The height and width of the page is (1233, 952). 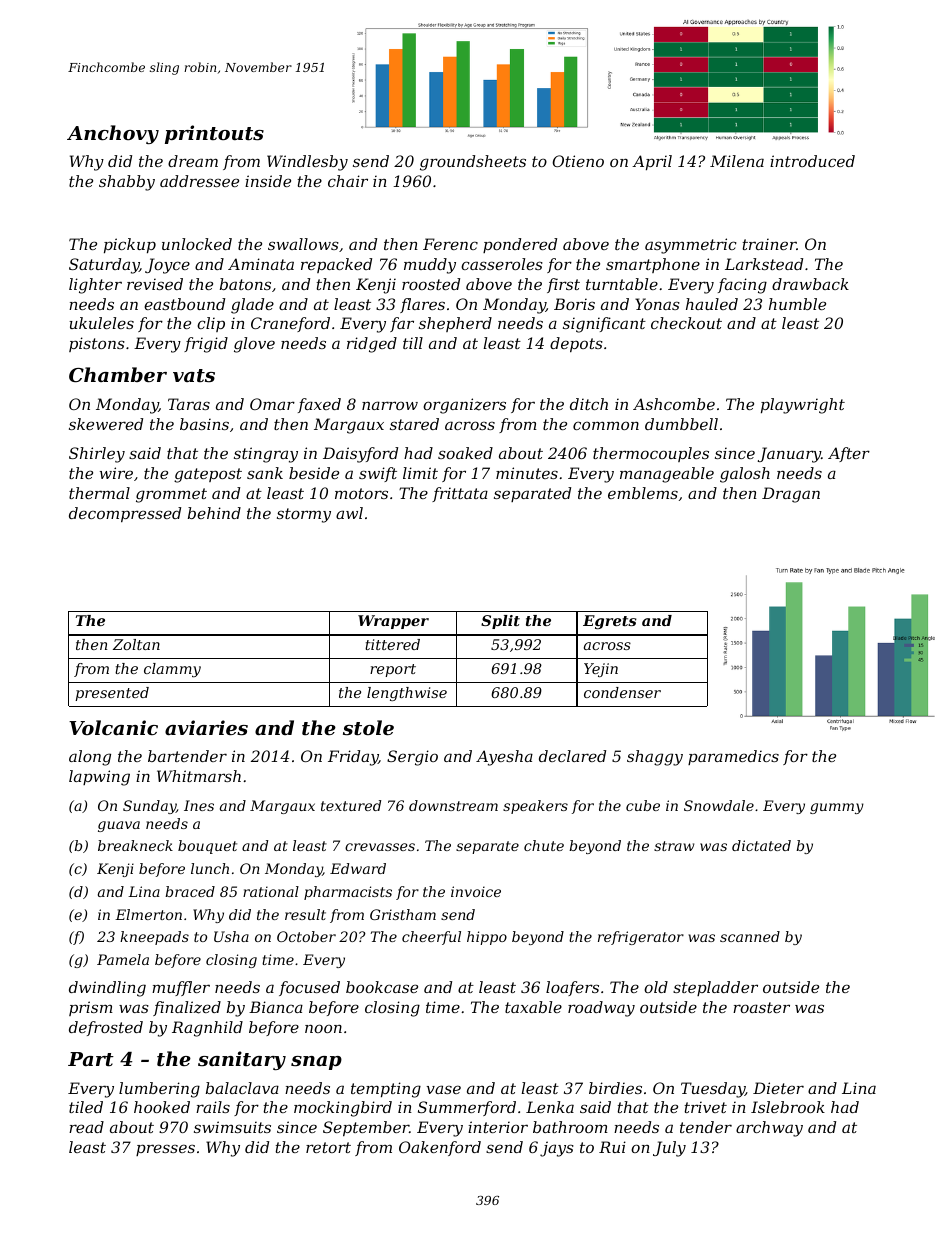 I want to click on along, so click(x=90, y=758).
